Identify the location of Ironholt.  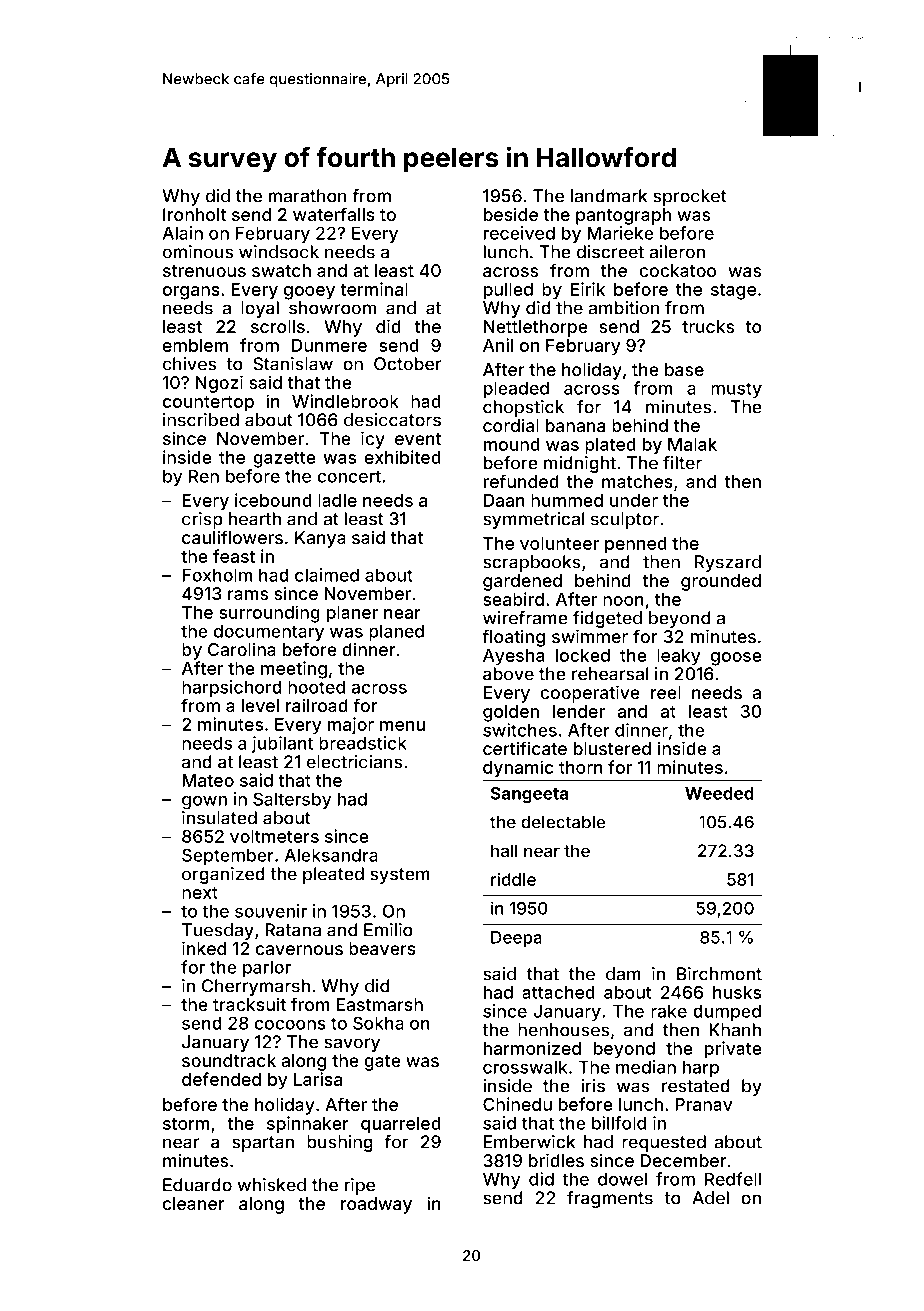
(194, 214).
